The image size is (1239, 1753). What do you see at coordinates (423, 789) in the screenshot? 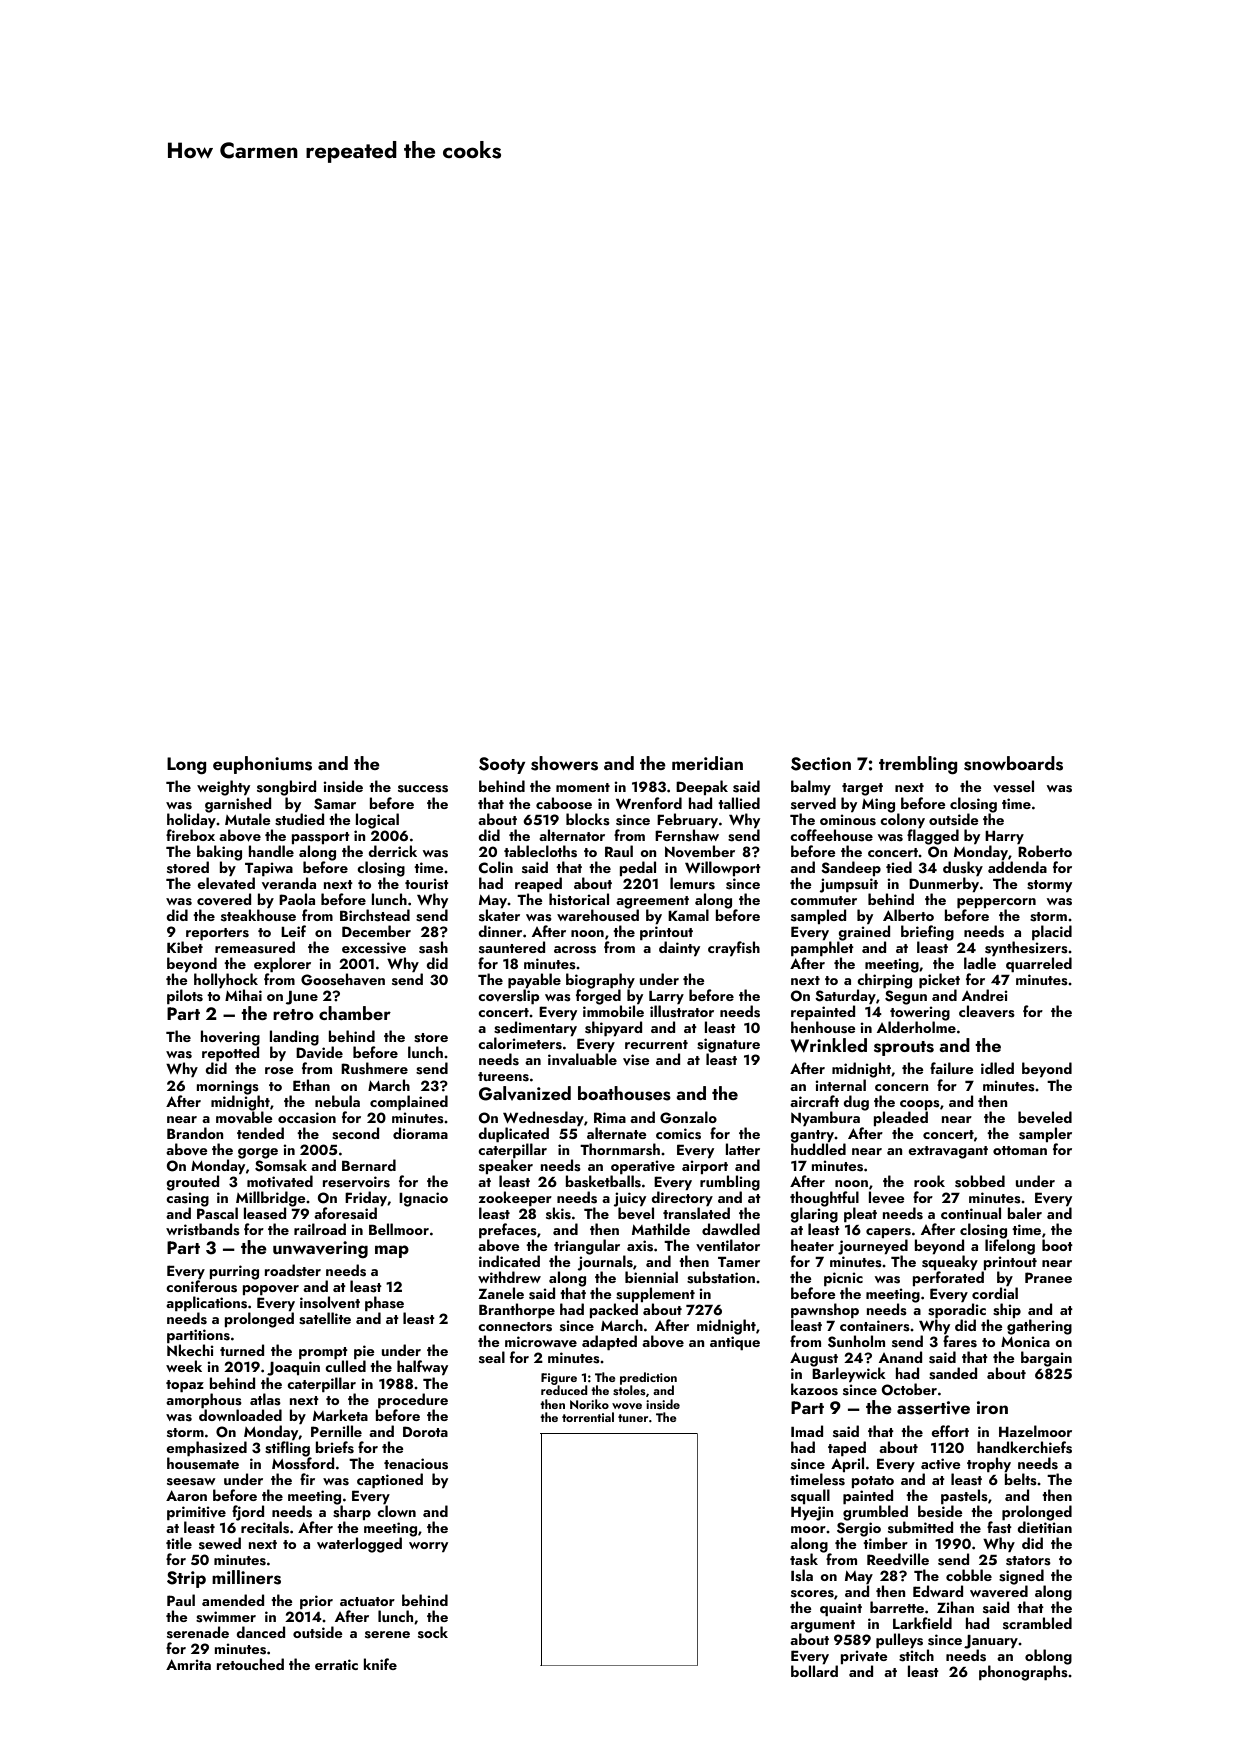
I see `success` at bounding box center [423, 789].
